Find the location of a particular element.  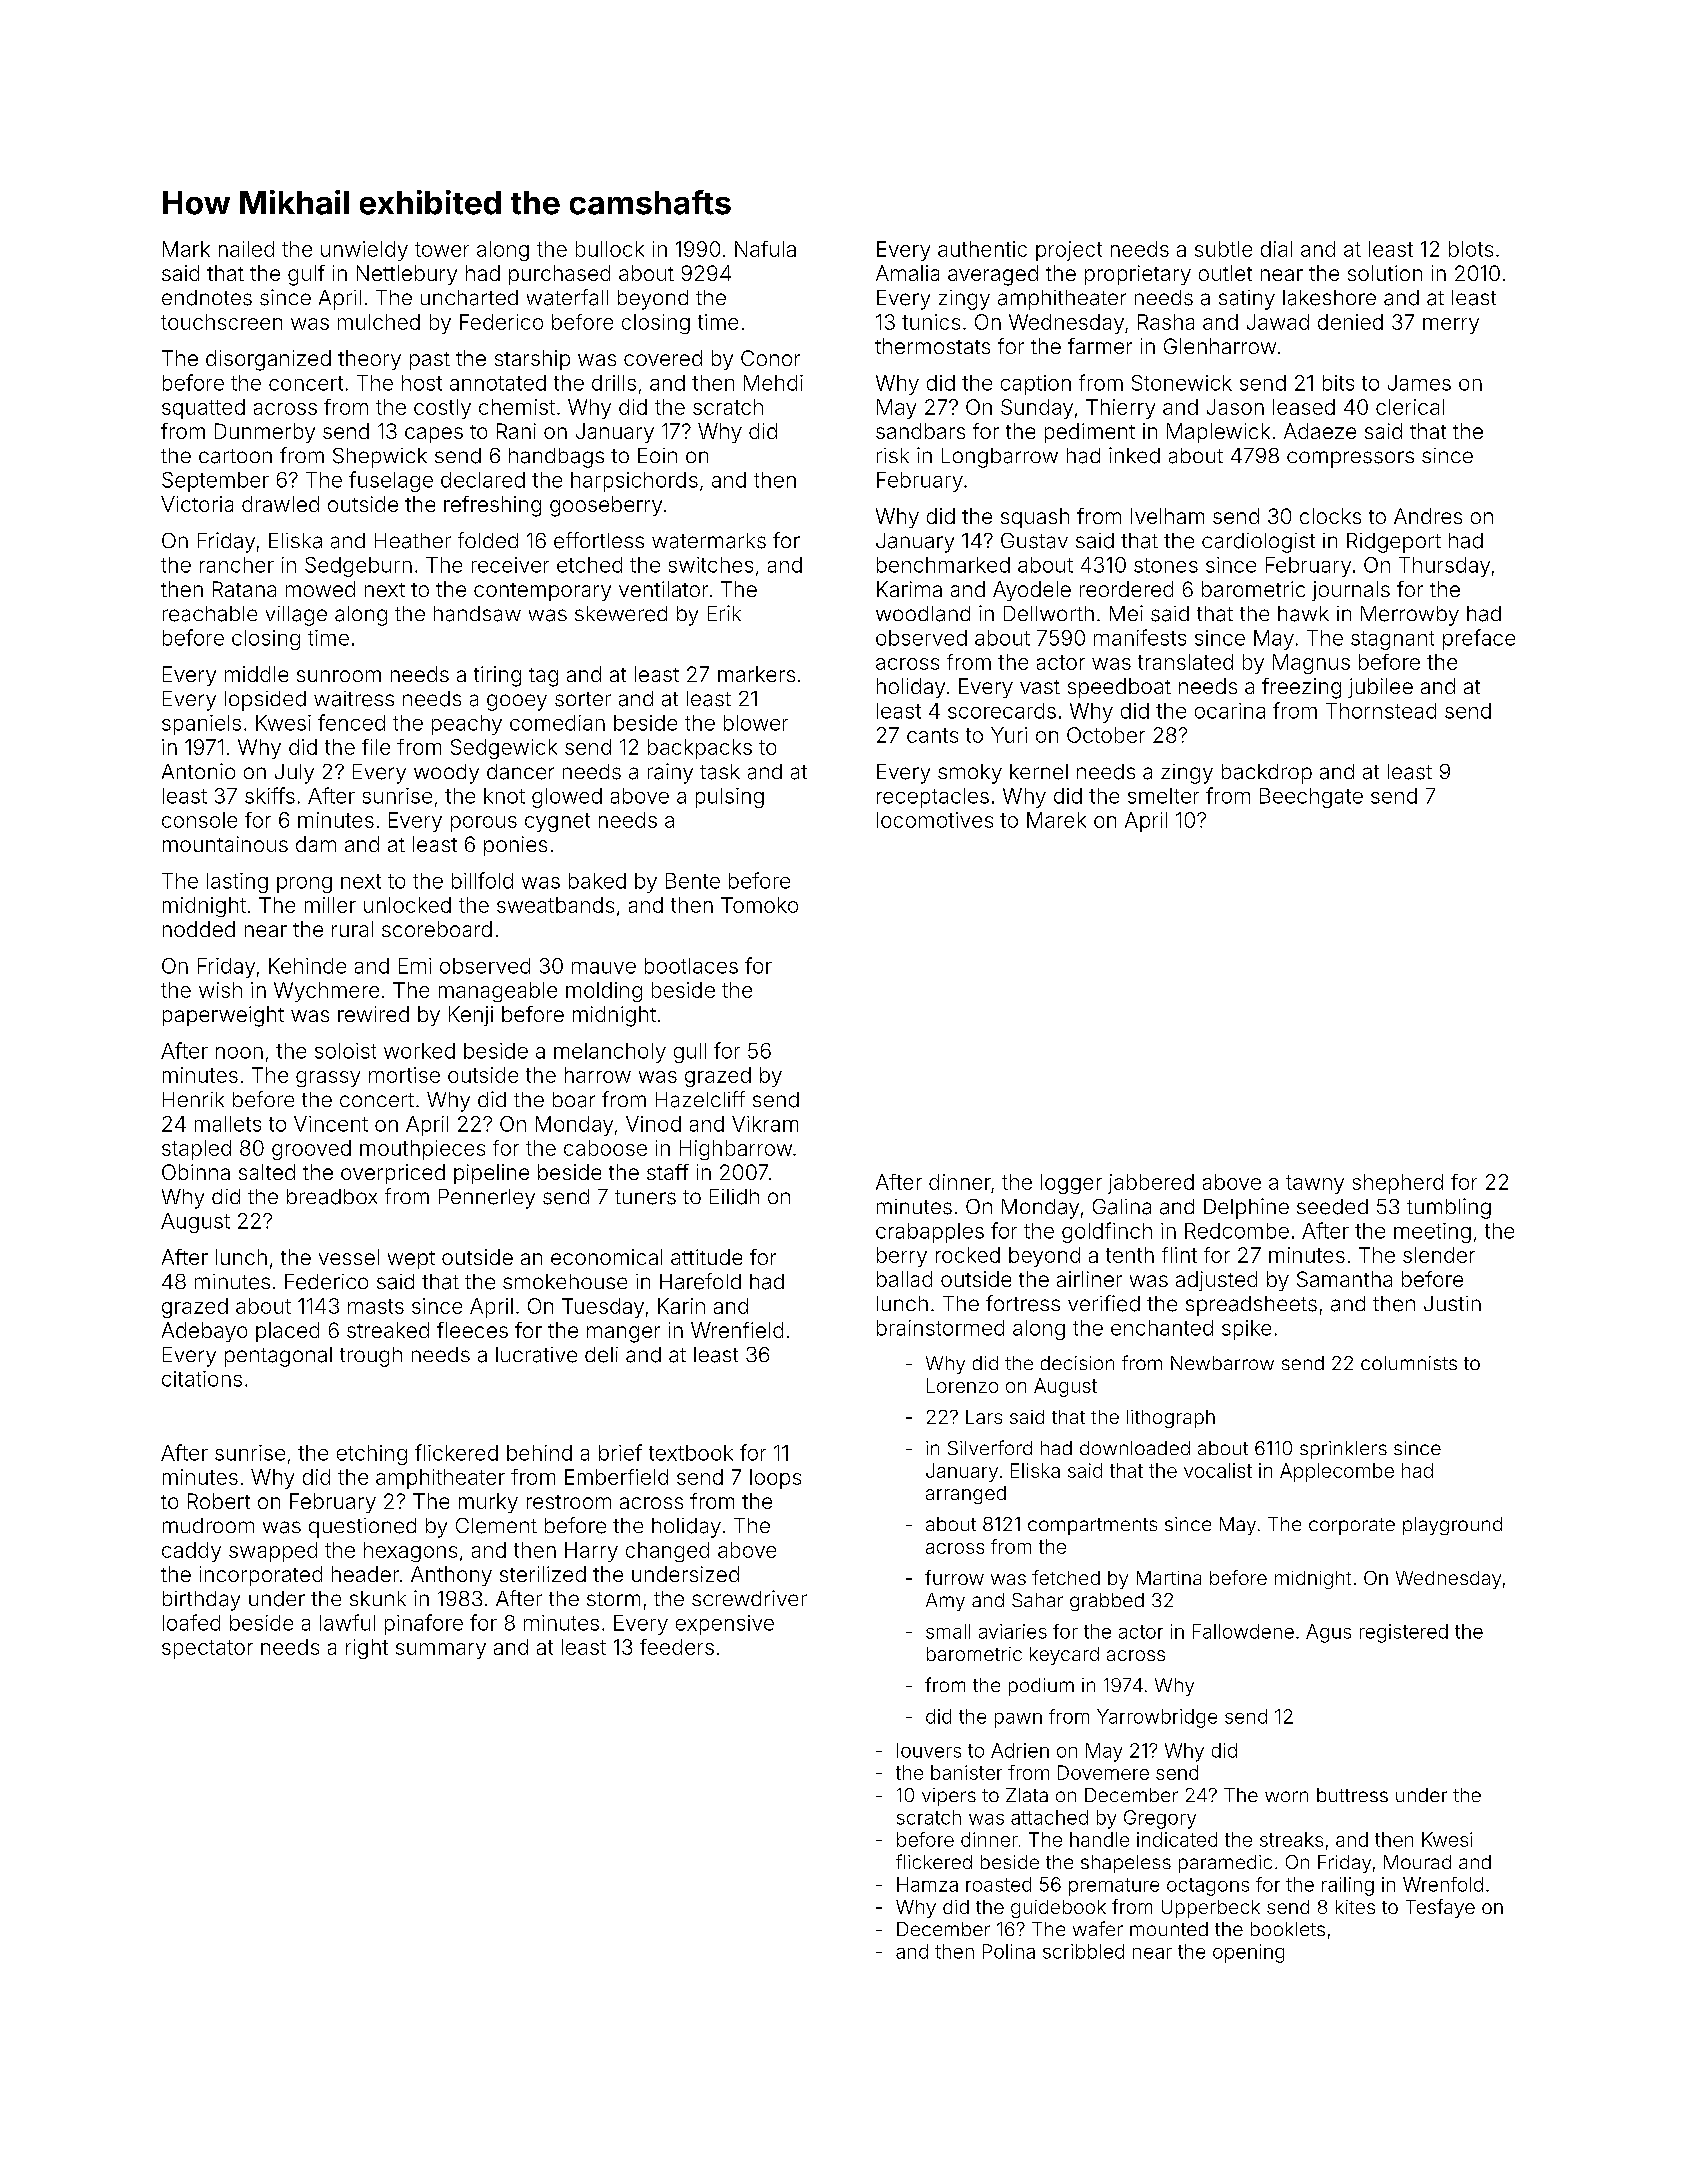

Nafula is located at coordinates (765, 249).
